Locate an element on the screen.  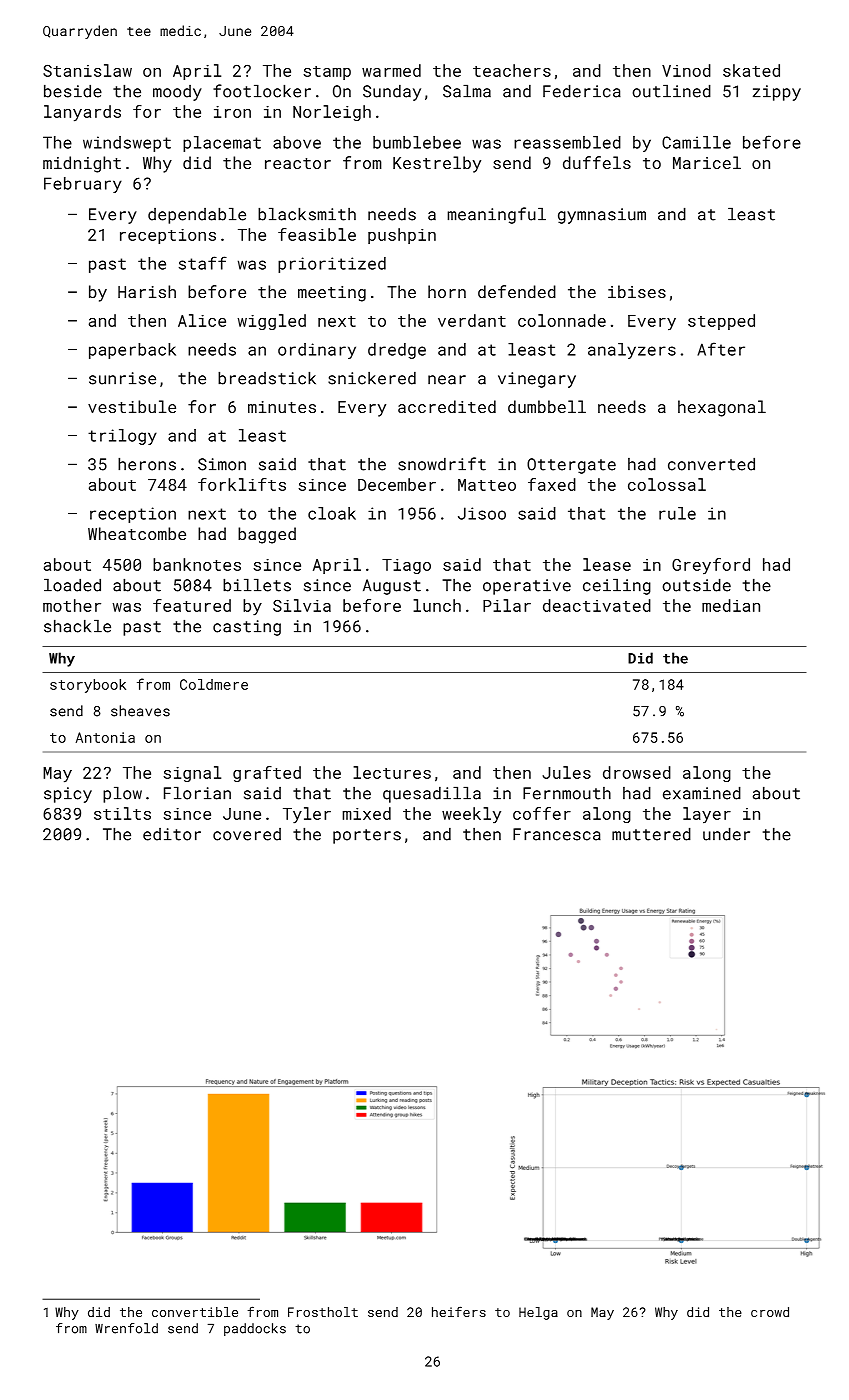
examined is located at coordinates (702, 793).
